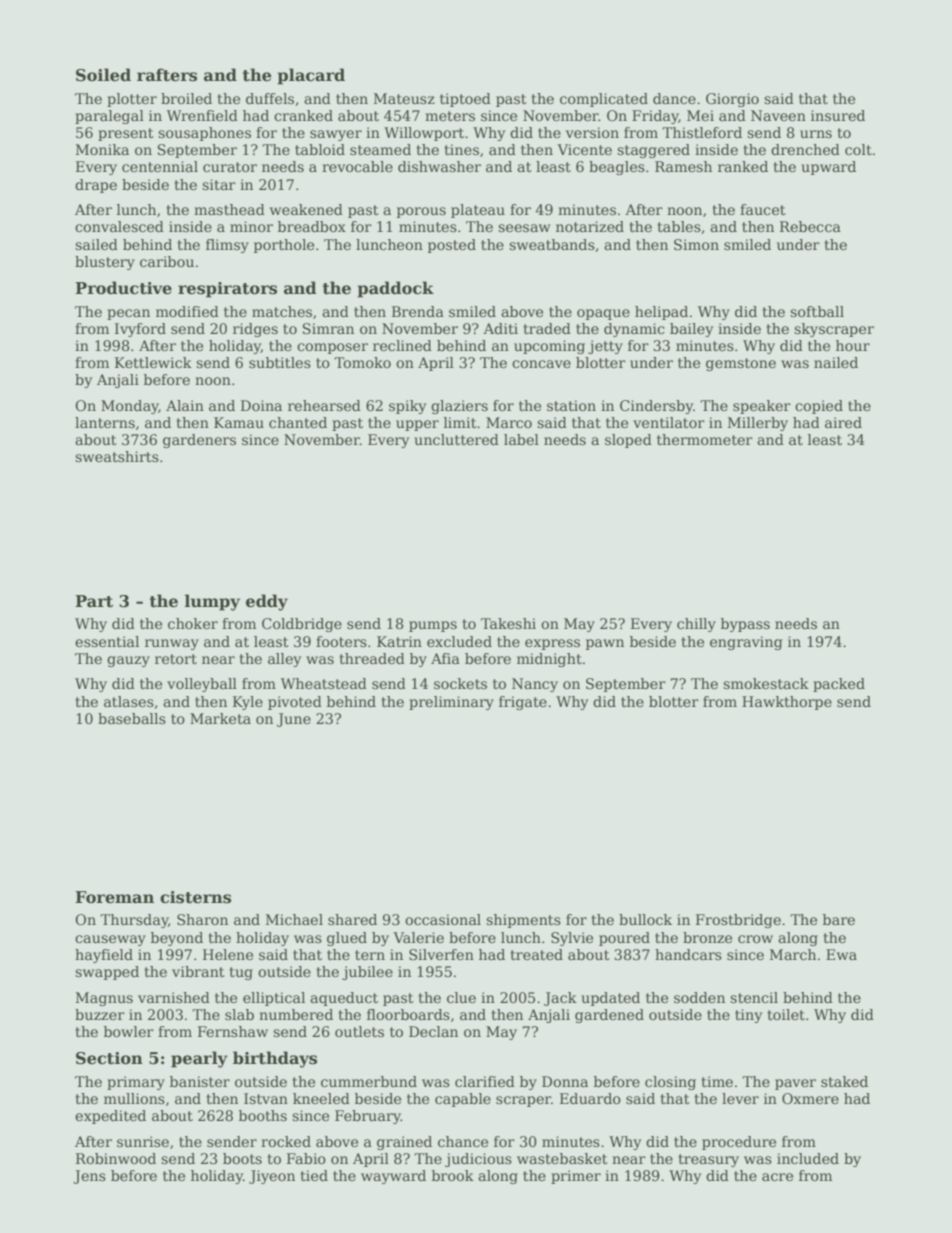 The image size is (952, 1233). What do you see at coordinates (523, 703) in the page?
I see `frigate` at bounding box center [523, 703].
